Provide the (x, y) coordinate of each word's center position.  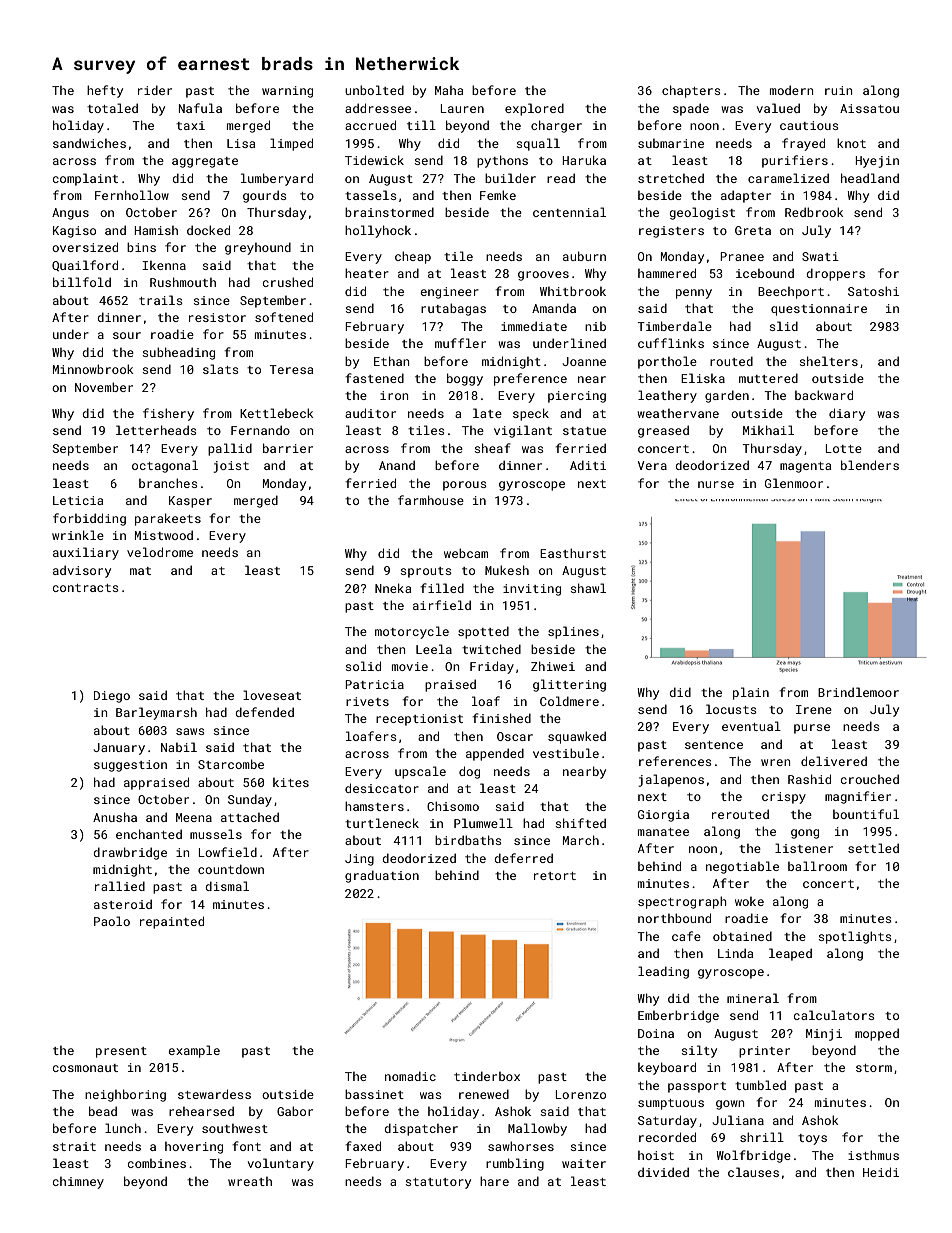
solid (363, 666)
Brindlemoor (858, 692)
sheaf (492, 448)
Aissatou (869, 108)
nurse (716, 484)
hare (494, 1181)
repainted (172, 922)
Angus (70, 214)
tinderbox (487, 1076)
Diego (112, 697)
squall (538, 144)
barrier (288, 448)
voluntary (281, 1164)
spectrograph (682, 902)
